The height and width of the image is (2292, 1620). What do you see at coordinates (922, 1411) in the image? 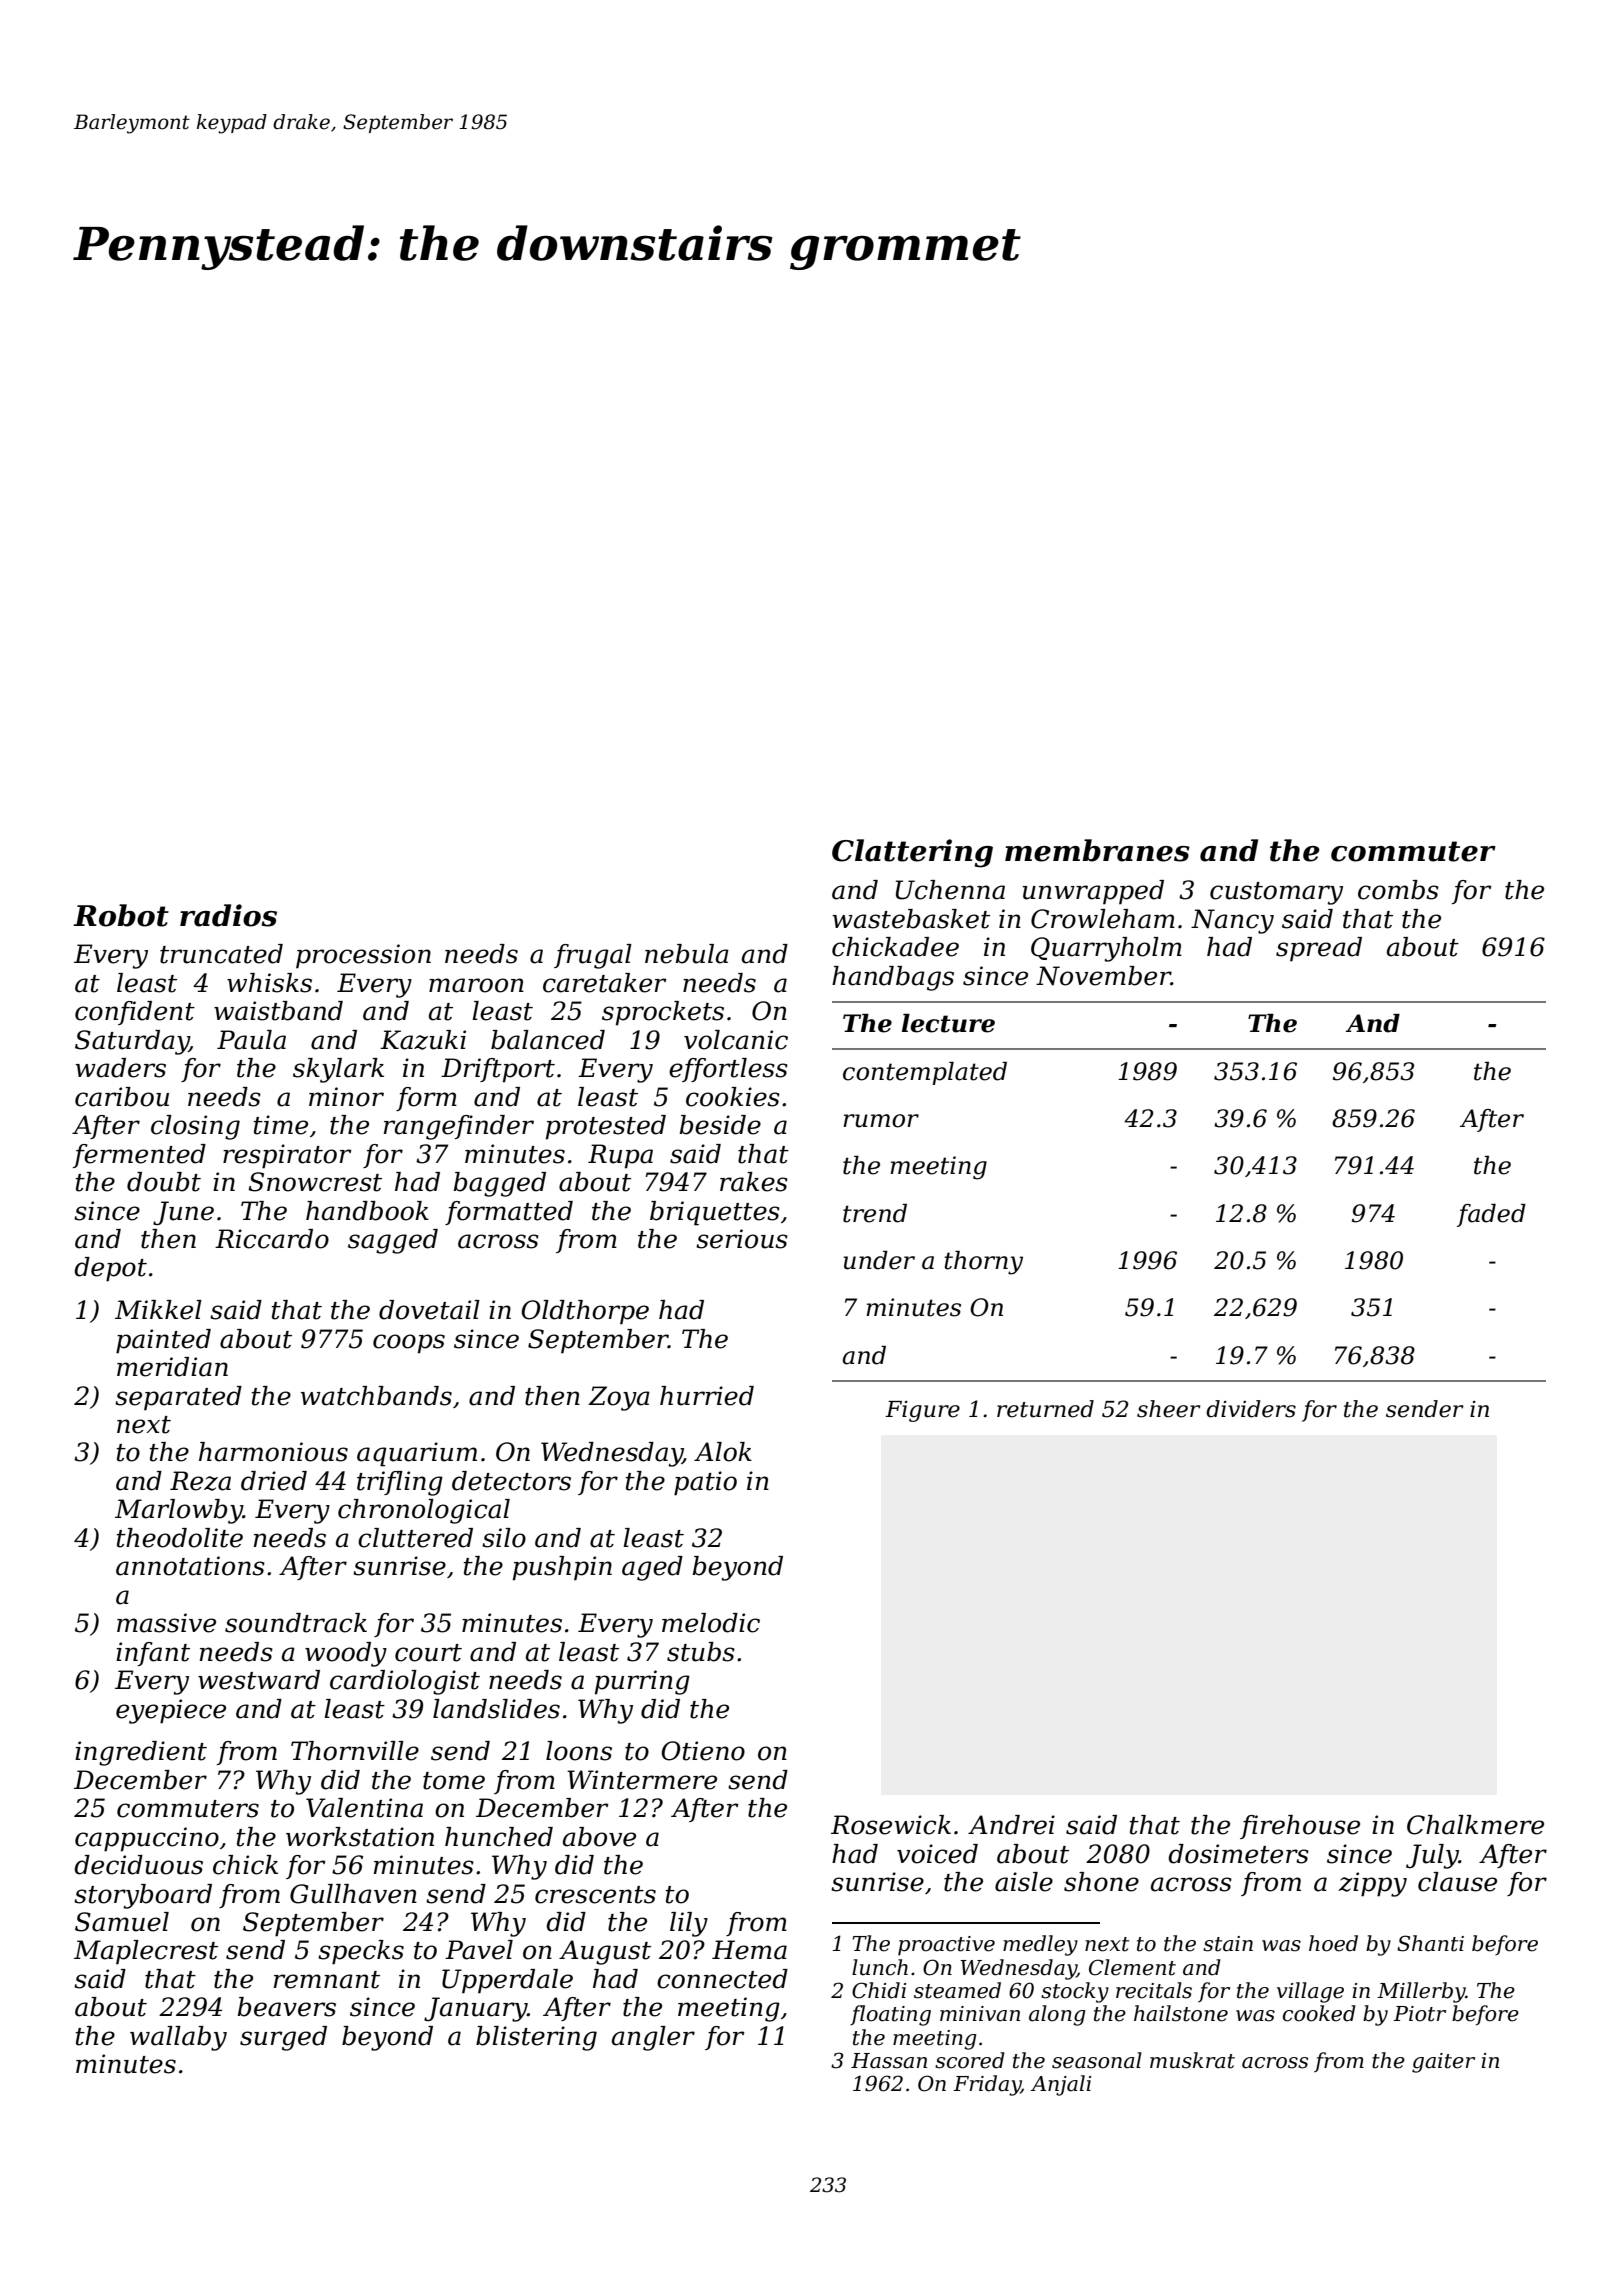
I see `Figure` at bounding box center [922, 1411].
